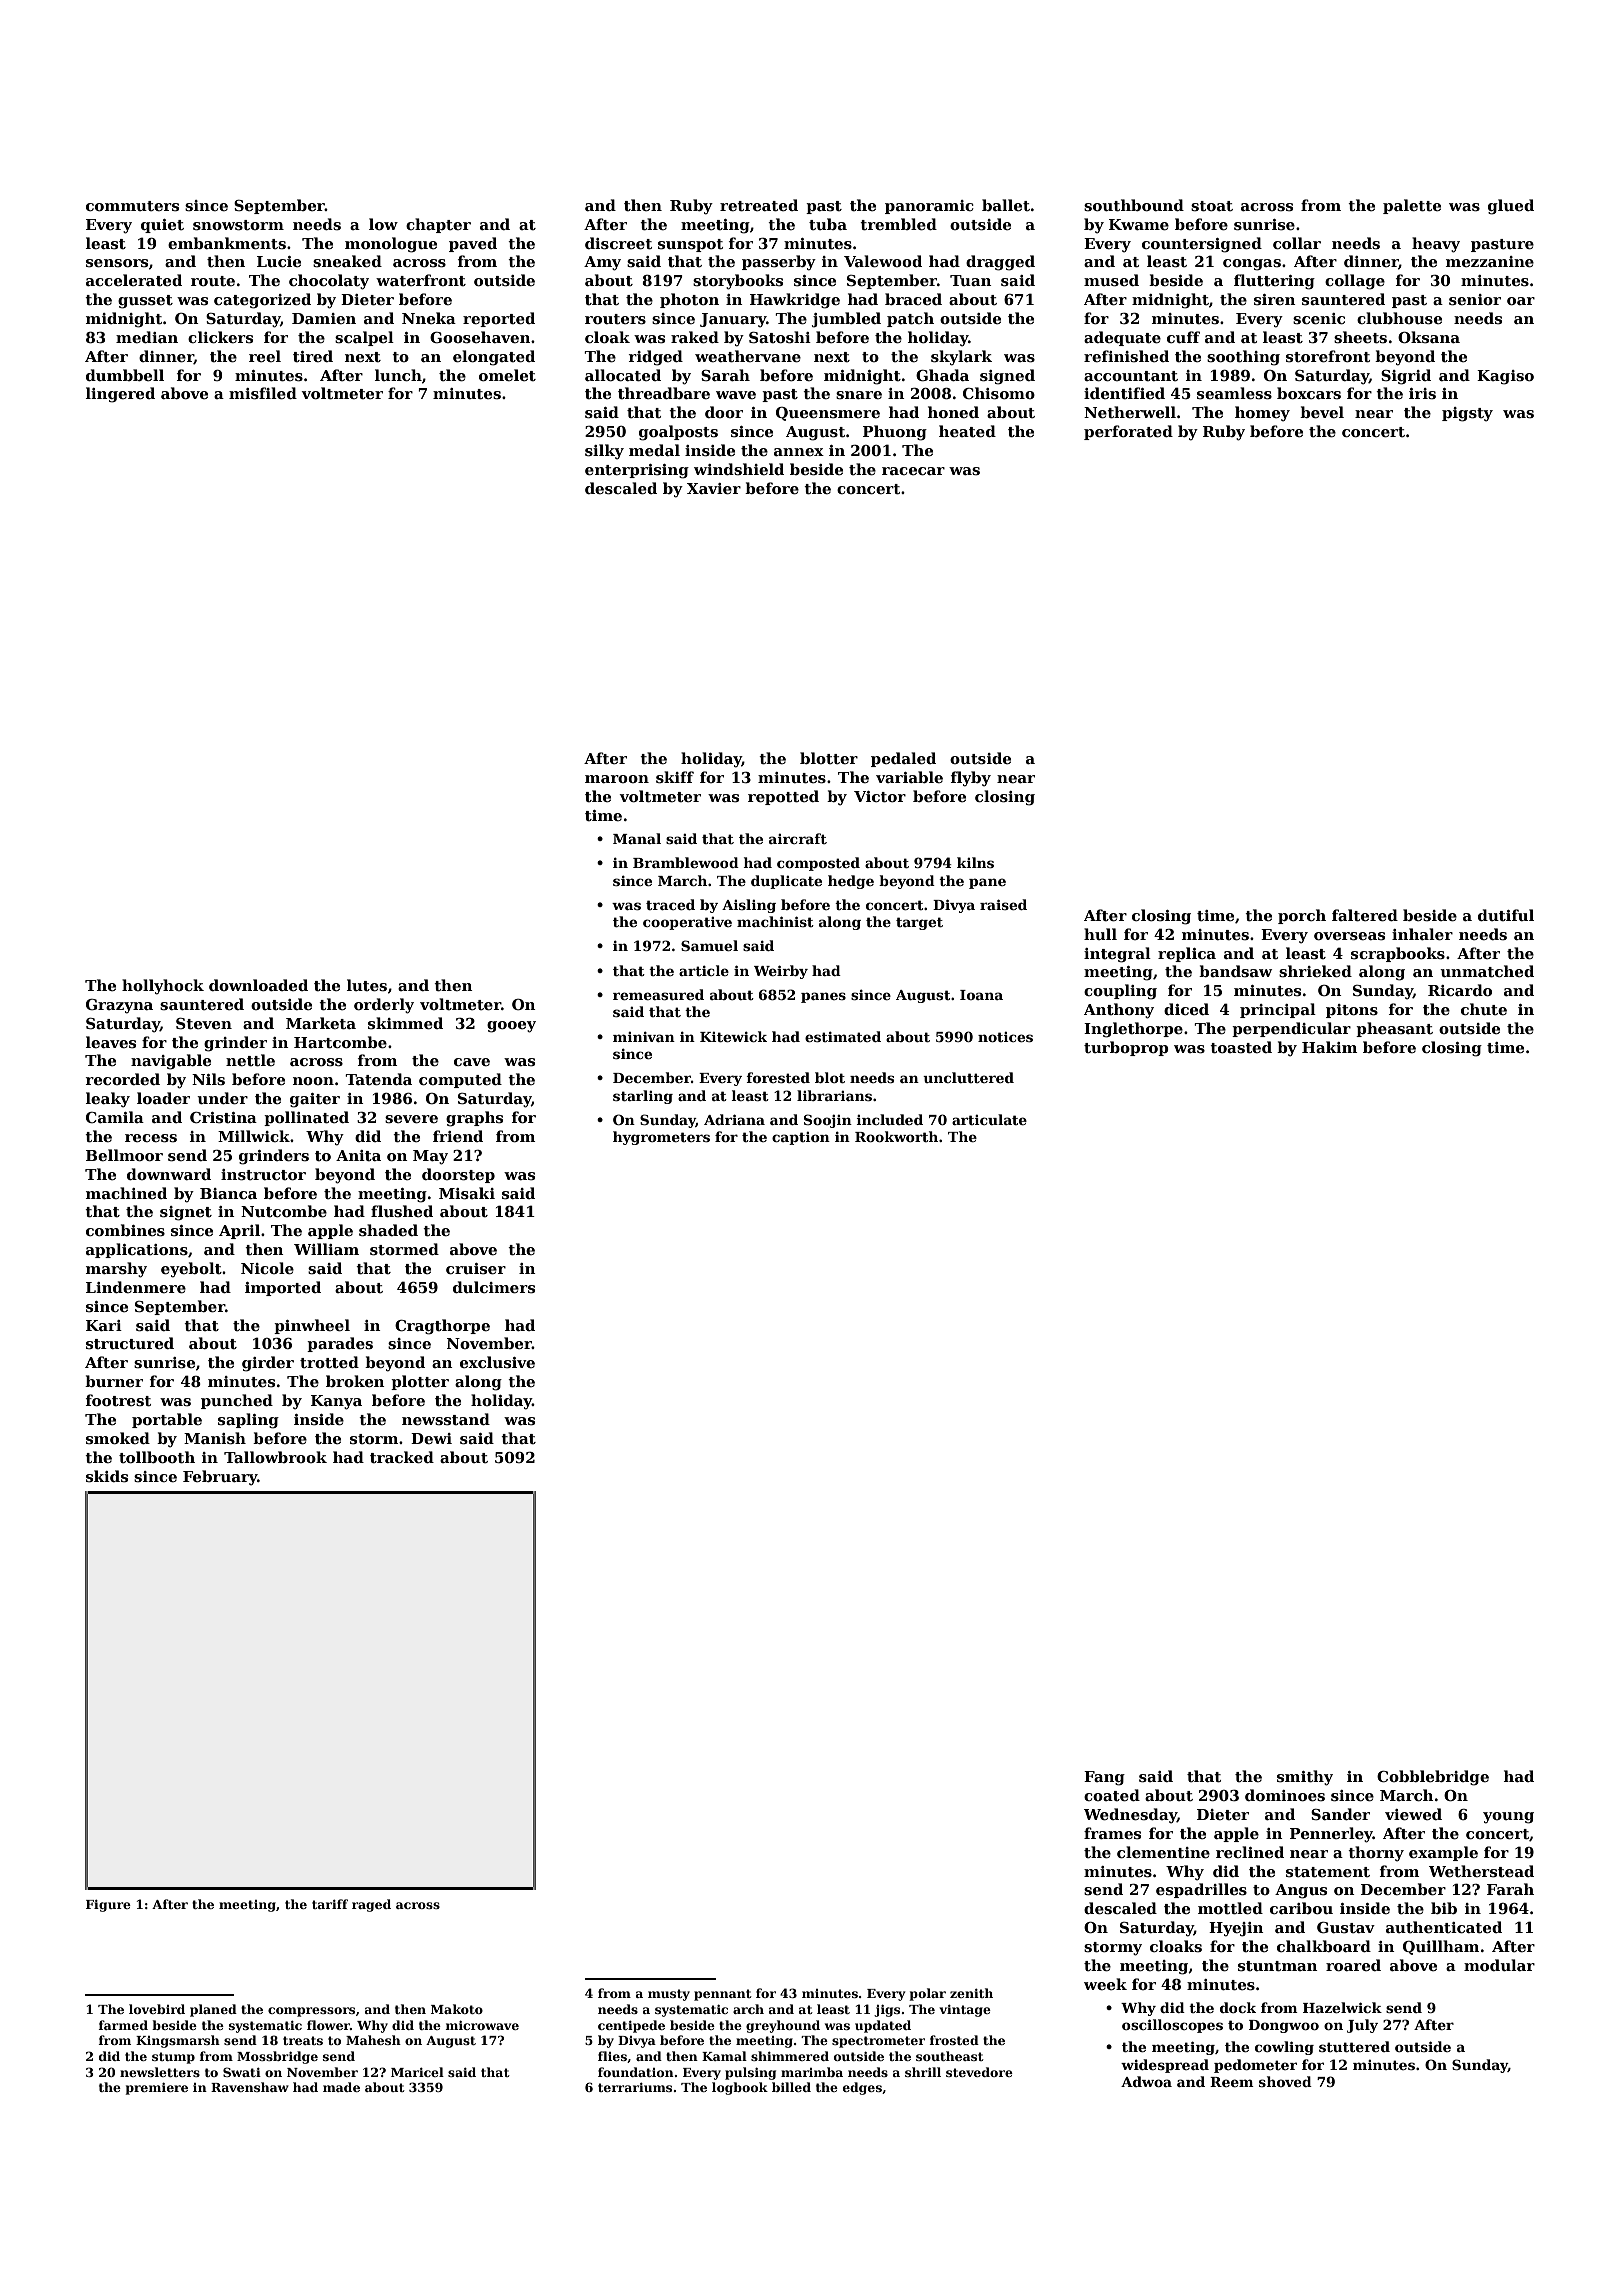  Describe the element at coordinates (494, 1287) in the page. I see `dulcimers` at that location.
